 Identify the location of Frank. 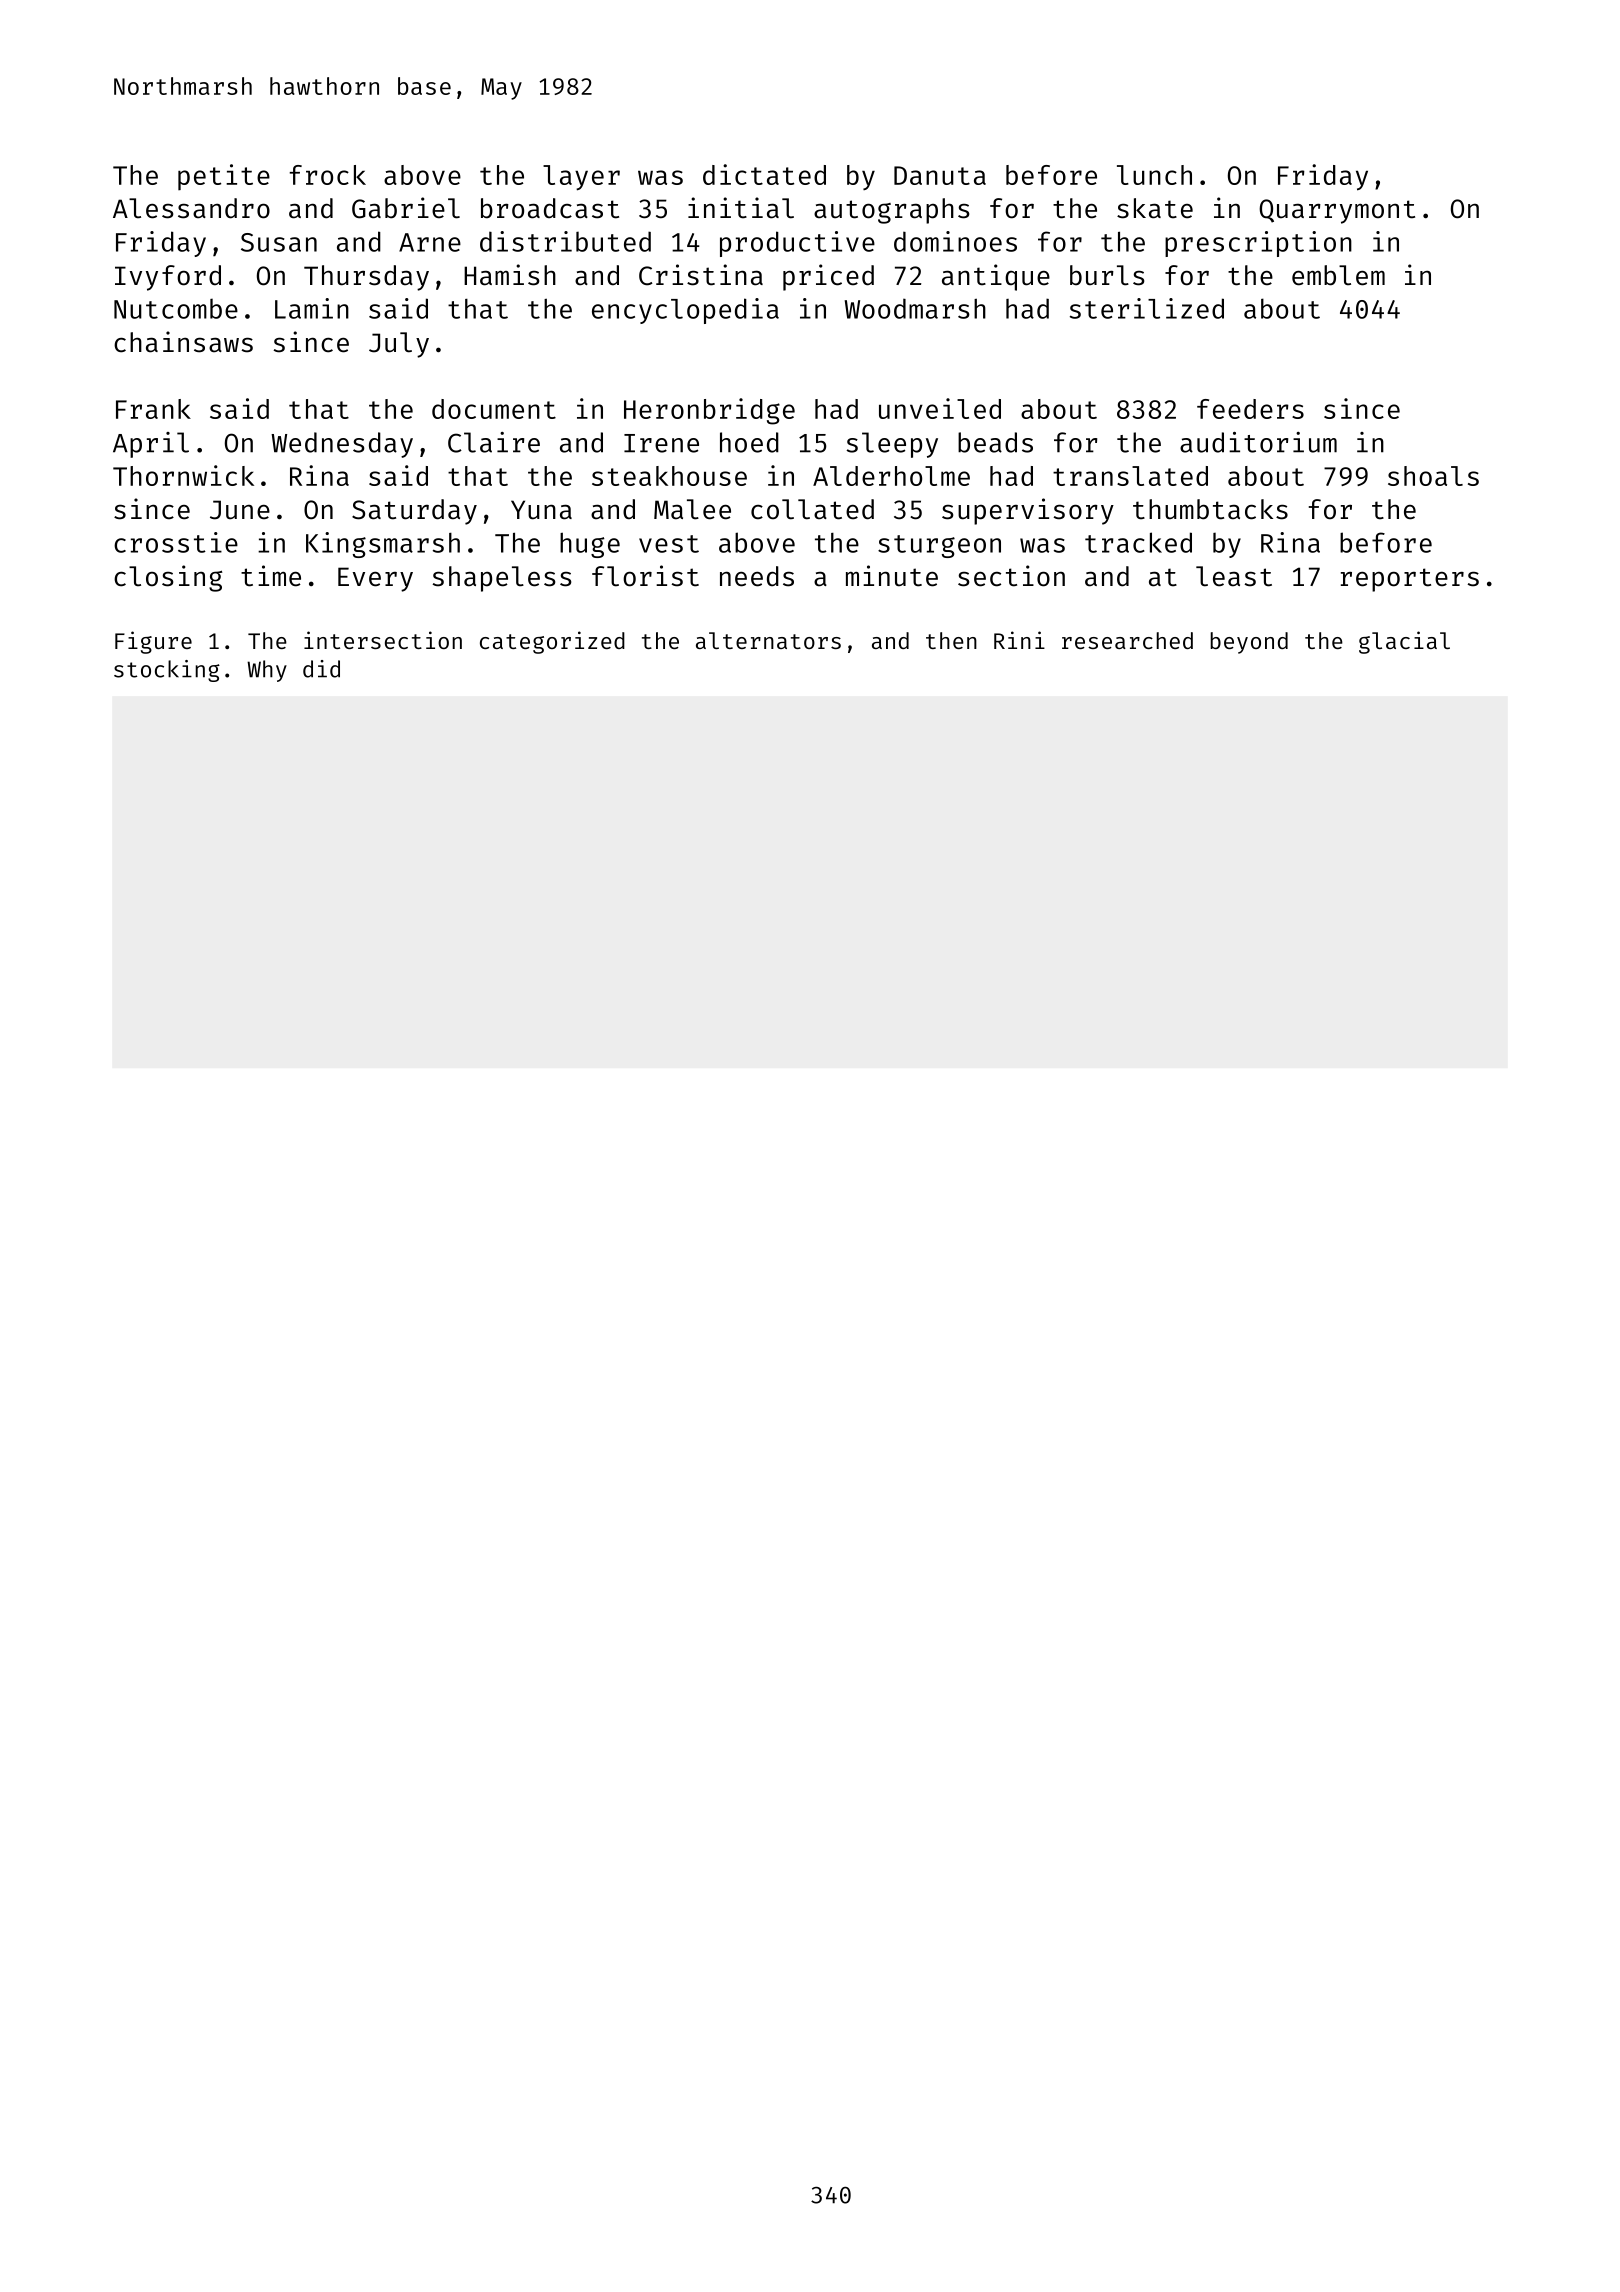
(153, 409).
